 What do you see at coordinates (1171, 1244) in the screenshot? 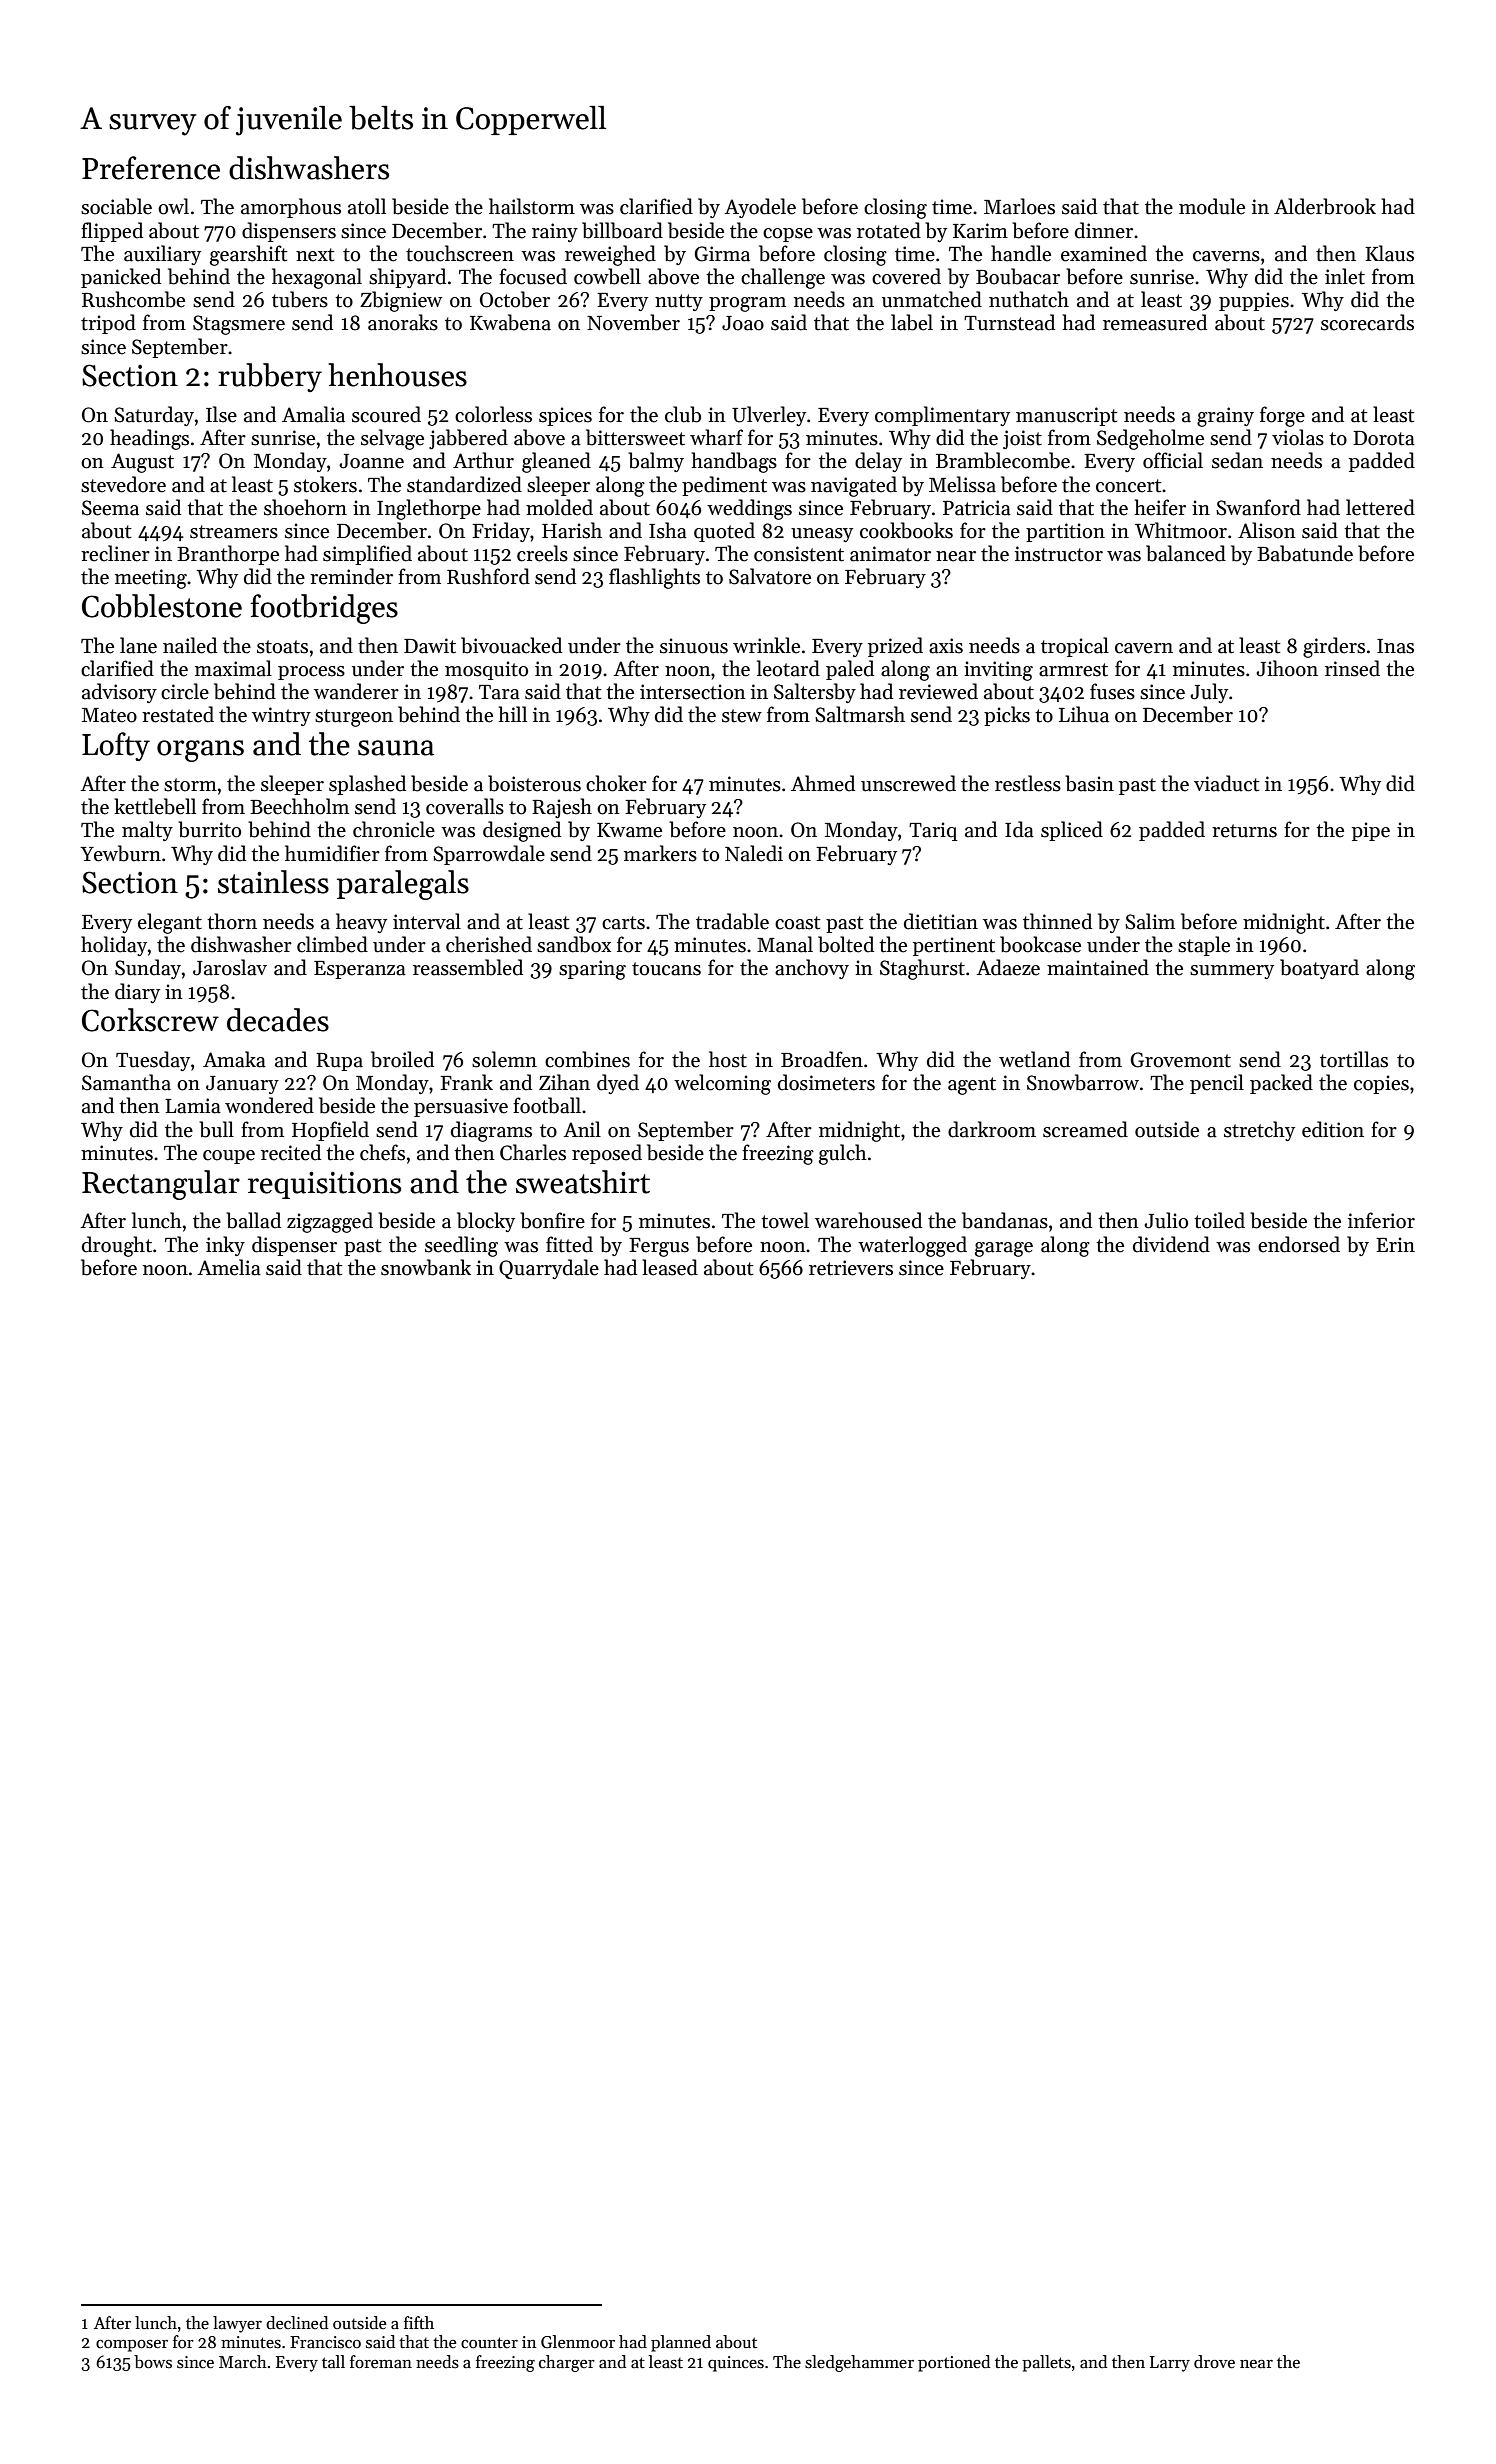
I see `dividend` at bounding box center [1171, 1244].
